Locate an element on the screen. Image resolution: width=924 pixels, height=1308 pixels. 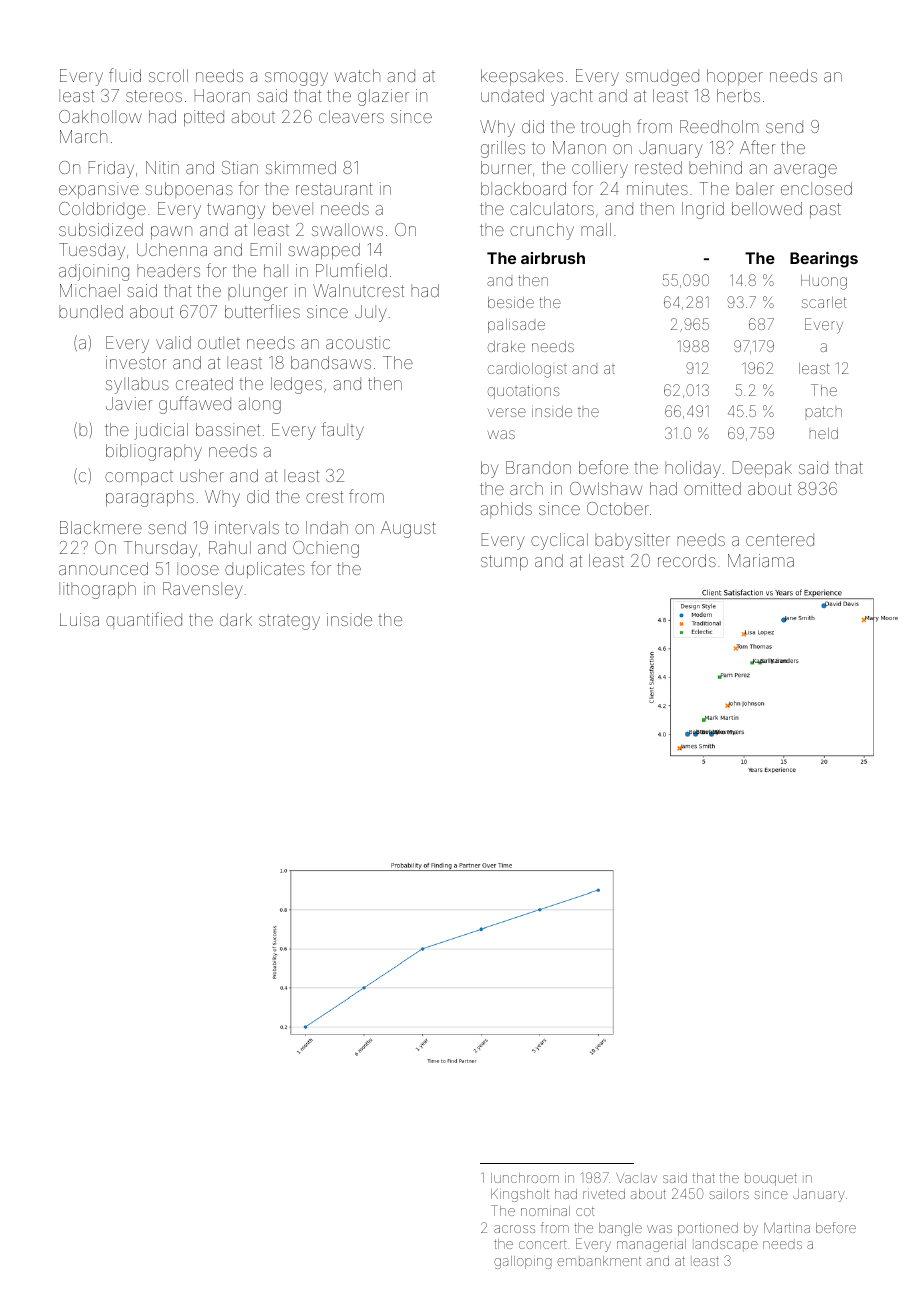
intervals is located at coordinates (247, 527).
